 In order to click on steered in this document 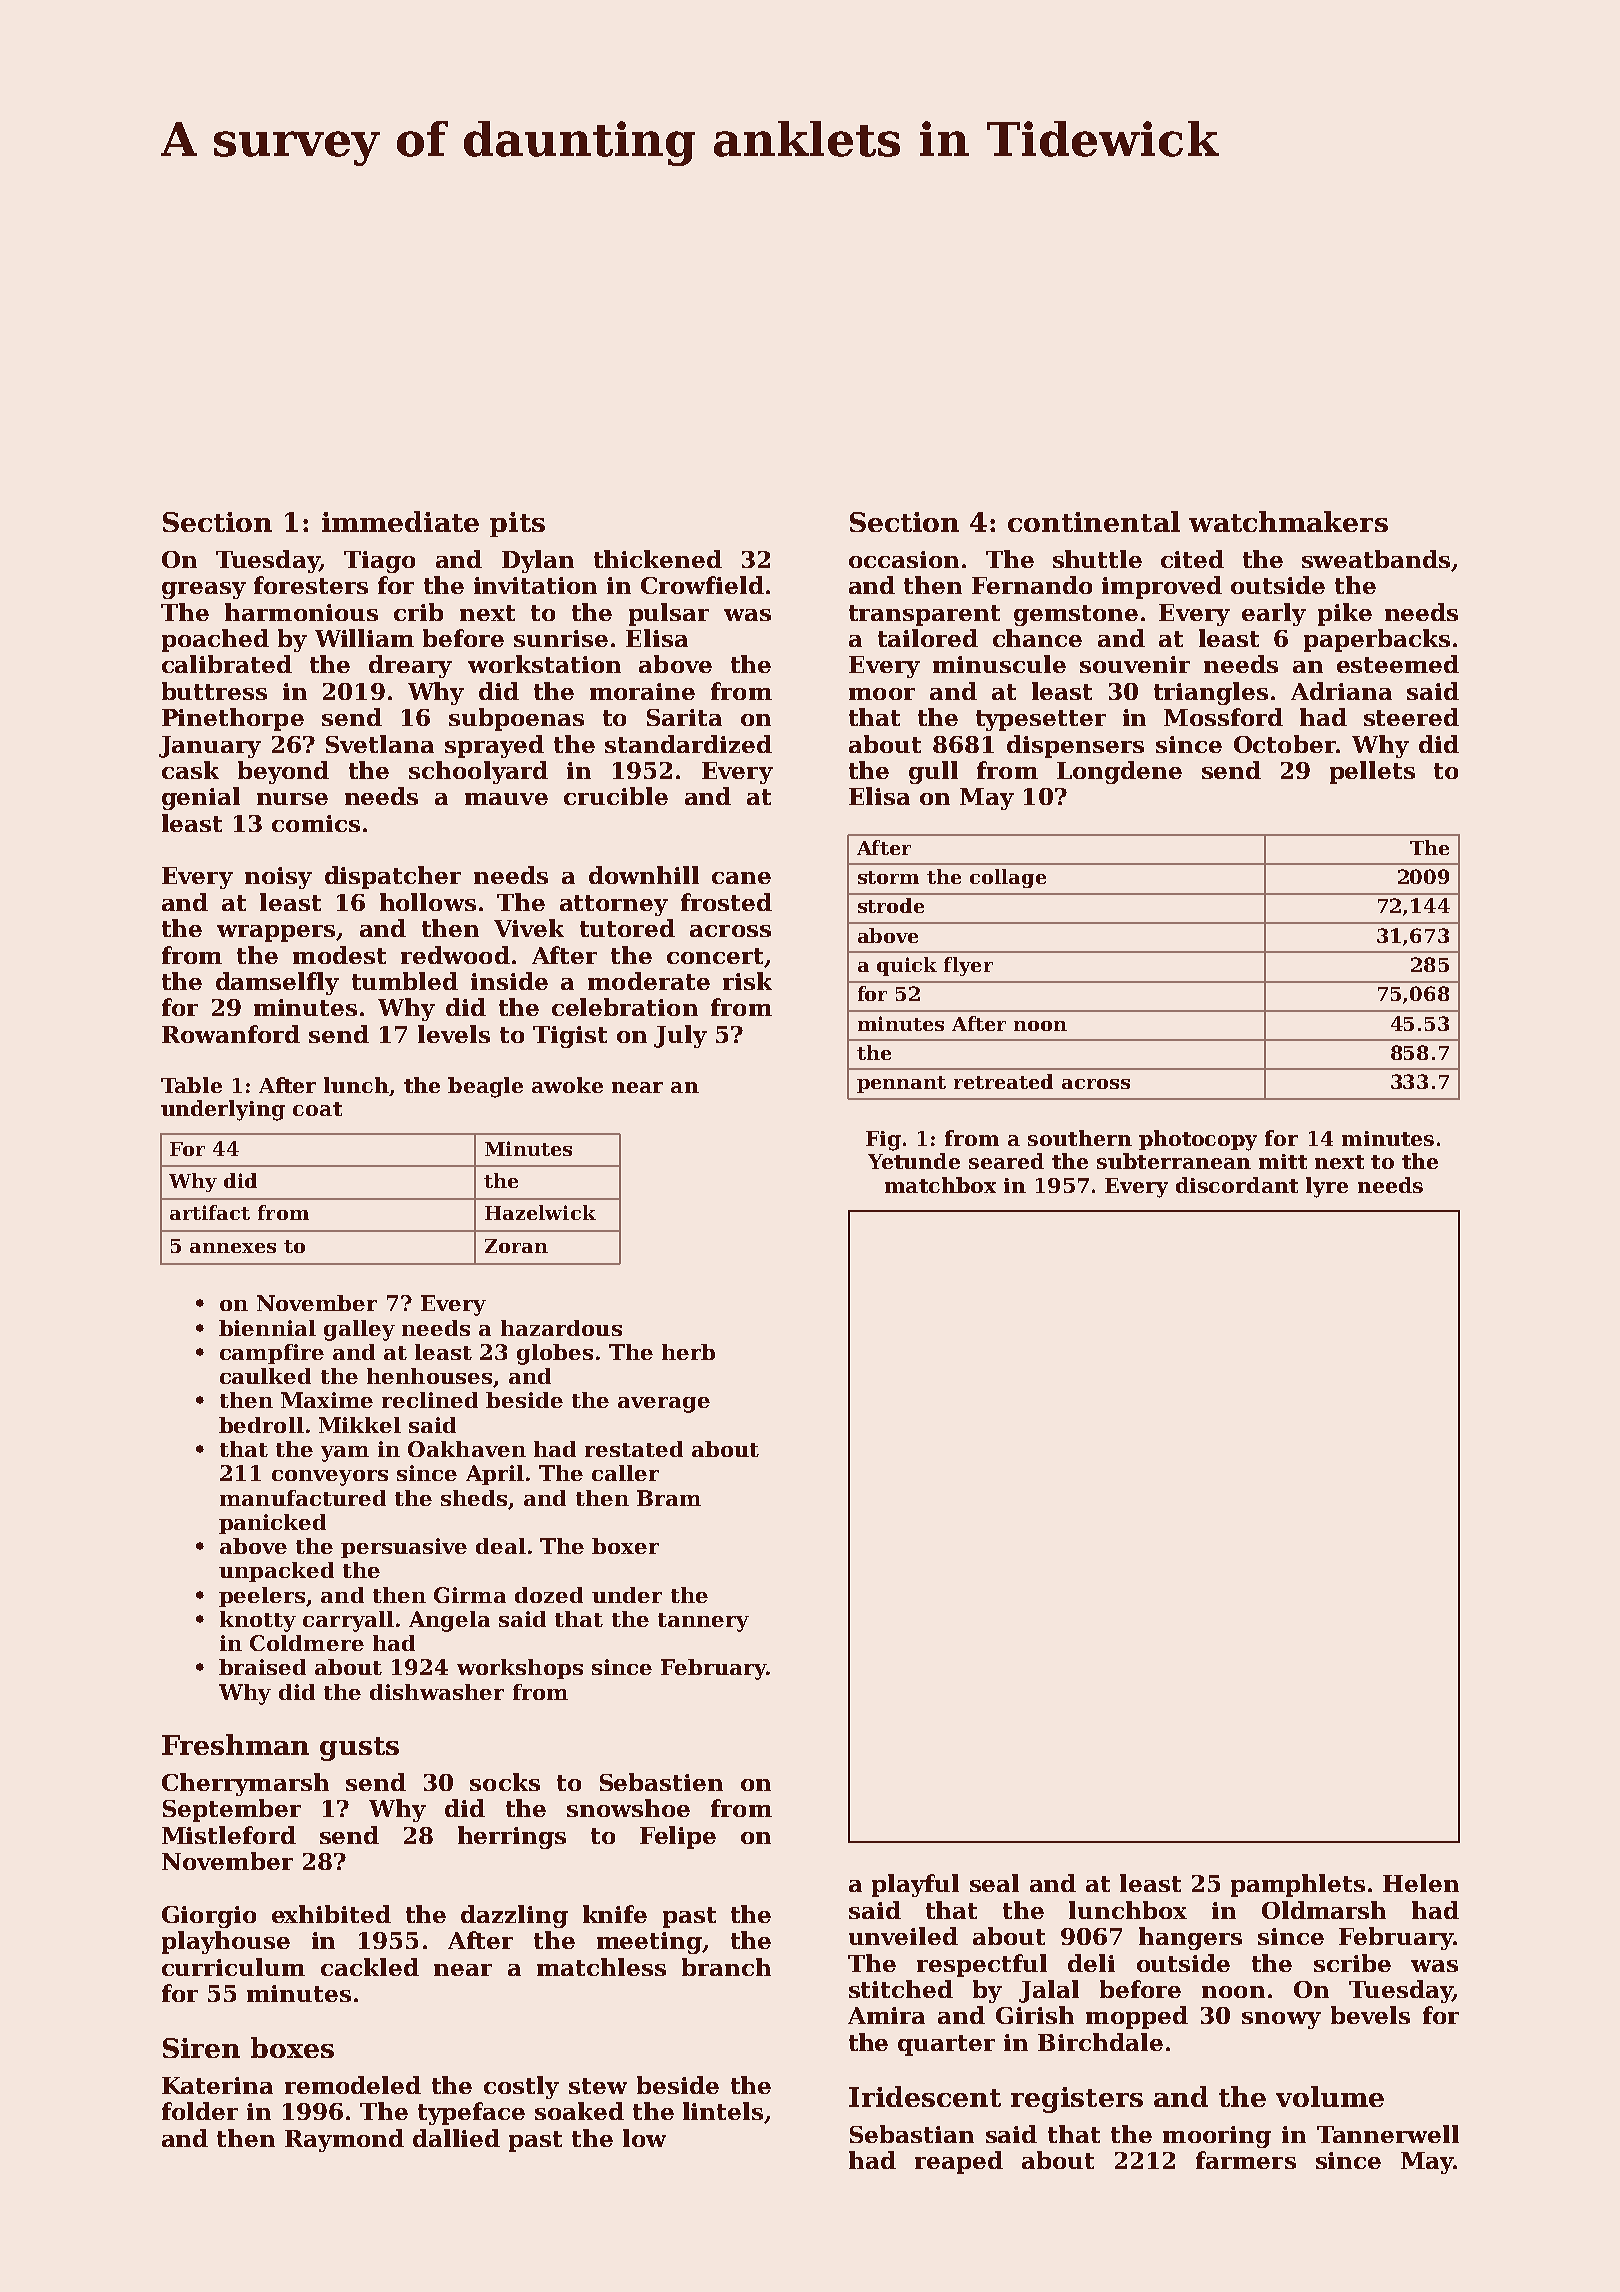, I will do `click(1411, 717)`.
